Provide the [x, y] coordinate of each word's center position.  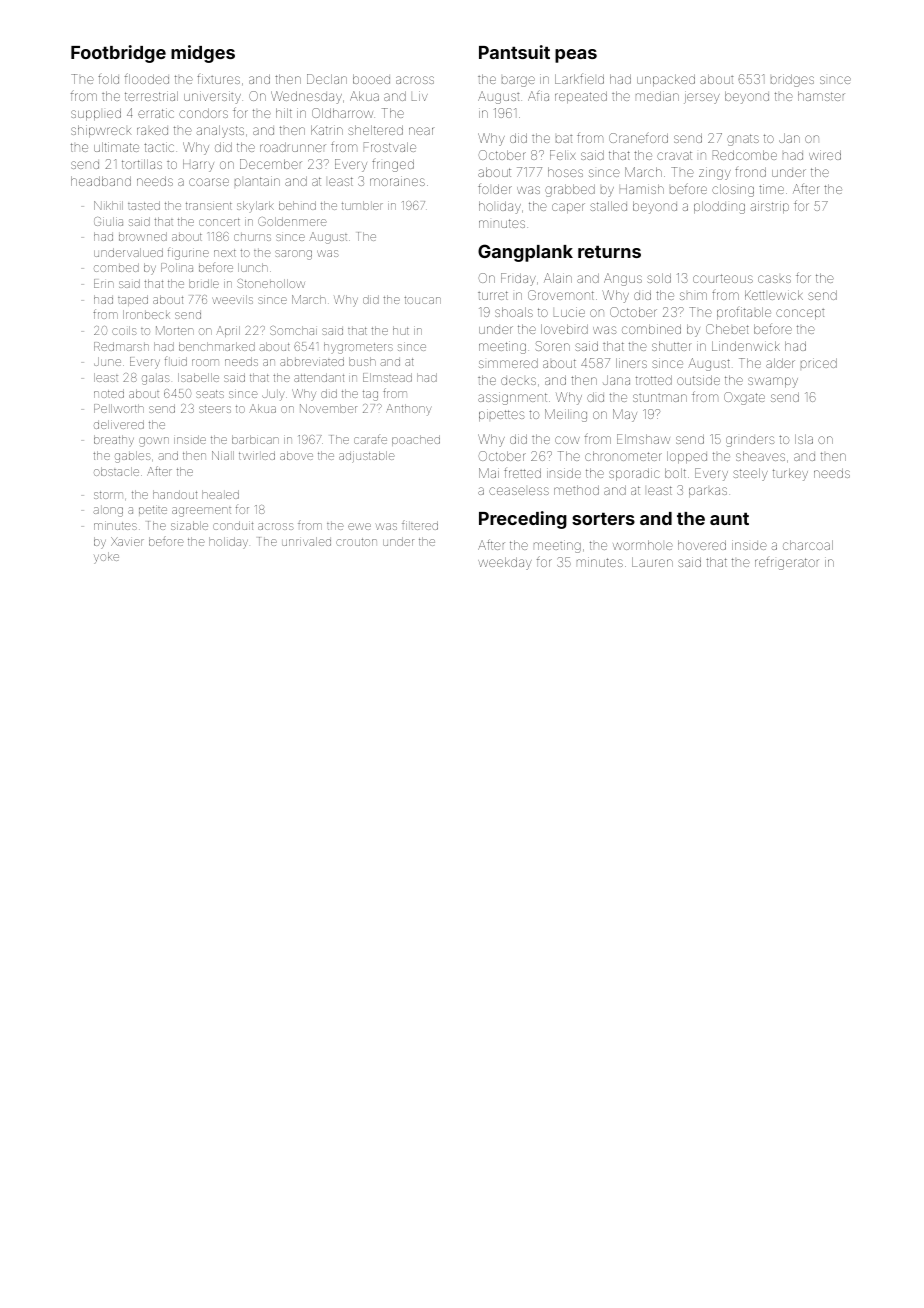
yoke [106, 558]
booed [371, 79]
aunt [729, 519]
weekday [505, 563]
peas [576, 56]
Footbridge [118, 54]
